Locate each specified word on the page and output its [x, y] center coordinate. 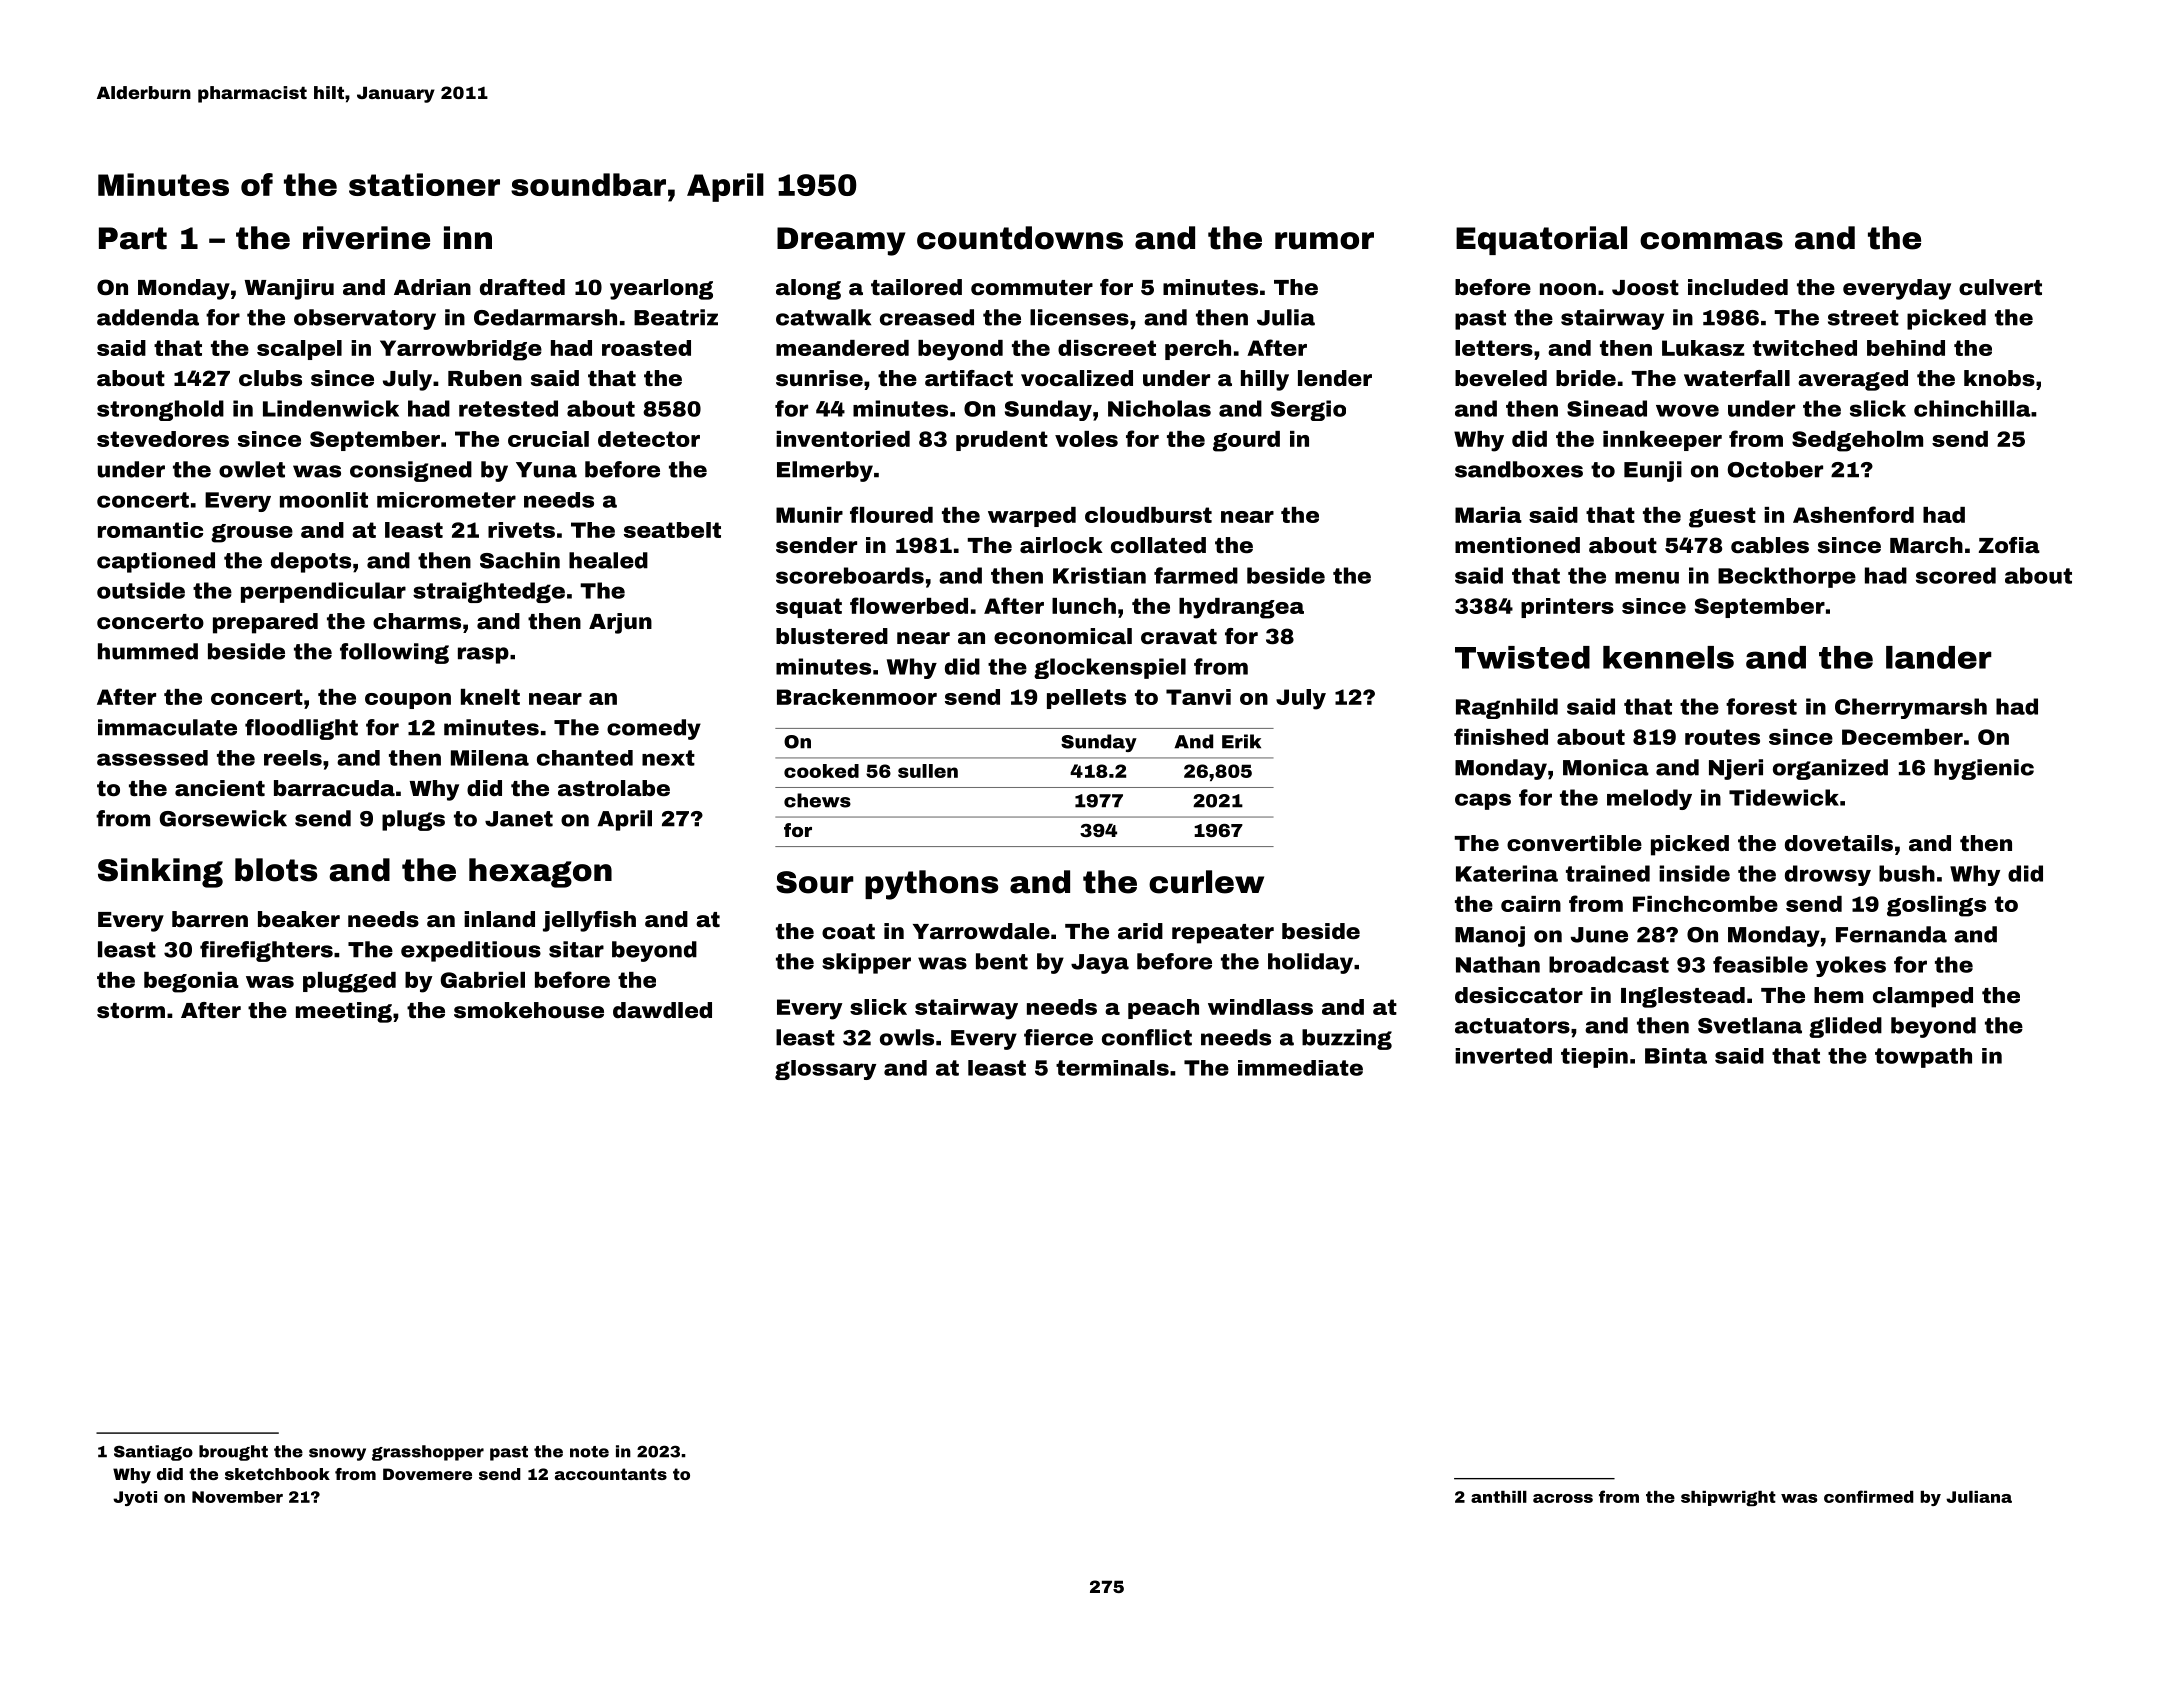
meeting [344, 1012]
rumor [1324, 241]
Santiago [153, 1453]
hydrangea [1241, 608]
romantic [150, 530]
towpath [1923, 1058]
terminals [1112, 1068]
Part [133, 238]
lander [1939, 657]
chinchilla [1972, 408]
